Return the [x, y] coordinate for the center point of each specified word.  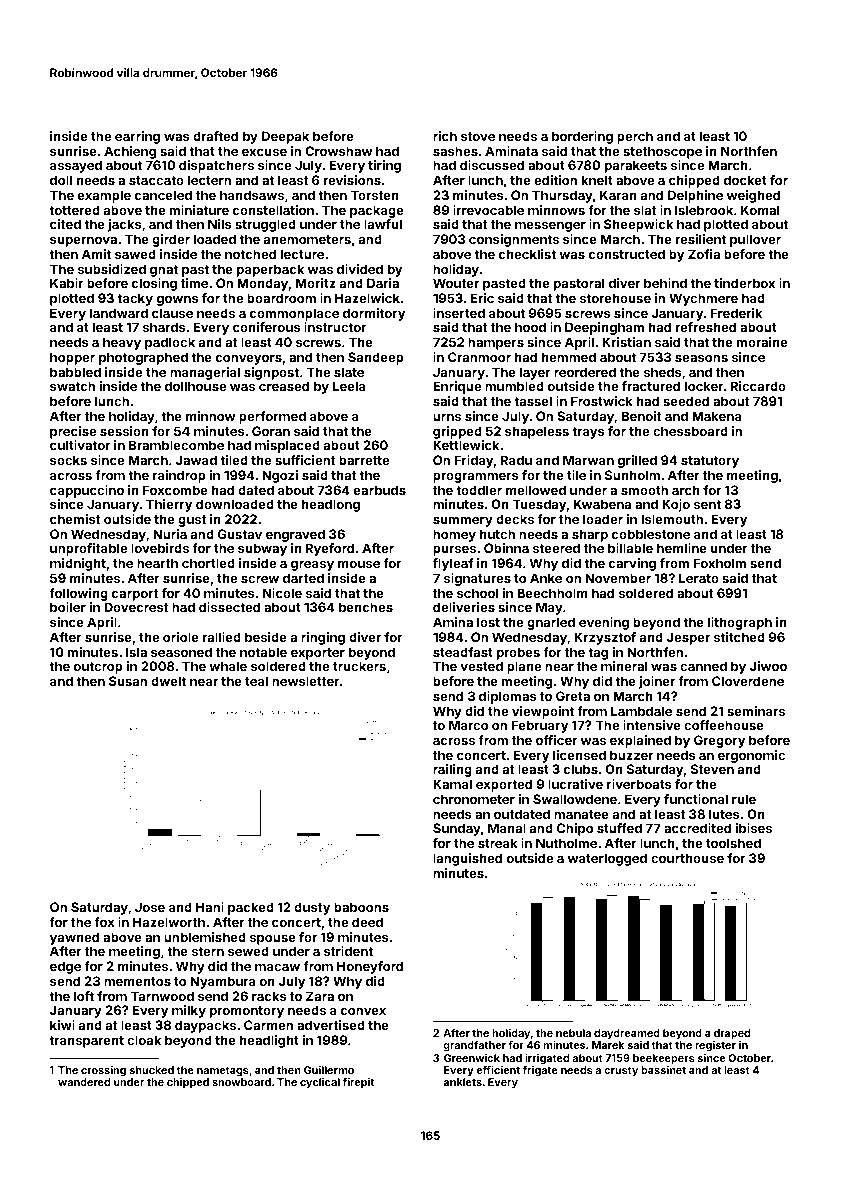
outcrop [98, 668]
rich [445, 136]
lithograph [740, 623]
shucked [152, 1070]
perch [635, 137]
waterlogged [607, 859]
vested [481, 666]
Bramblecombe [176, 445]
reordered [585, 372]
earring [137, 137]
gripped [457, 432]
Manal [507, 828]
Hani [210, 907]
